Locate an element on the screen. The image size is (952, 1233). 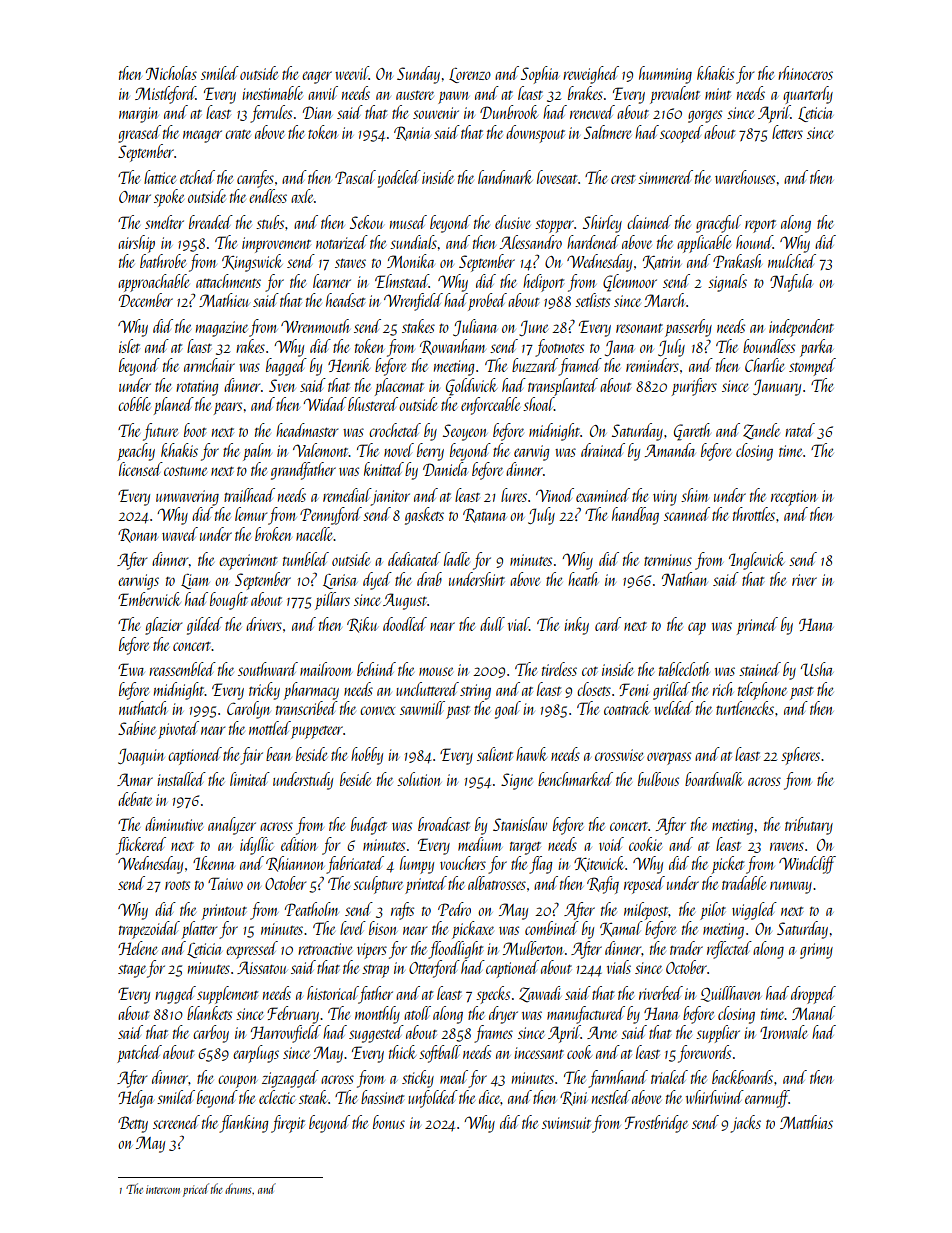
reception is located at coordinates (794, 498).
